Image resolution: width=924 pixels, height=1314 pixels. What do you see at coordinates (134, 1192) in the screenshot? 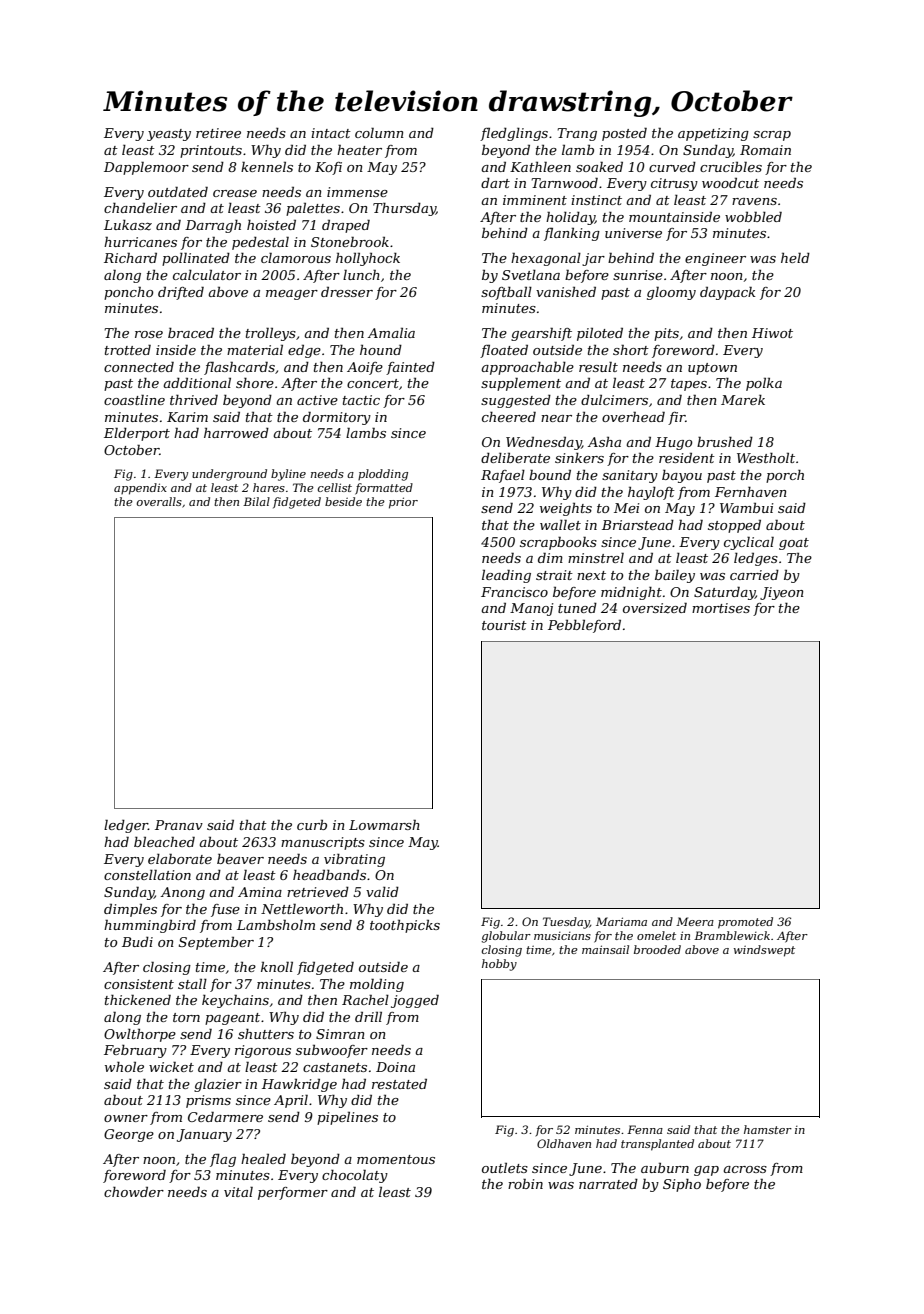
I see `chowder` at bounding box center [134, 1192].
